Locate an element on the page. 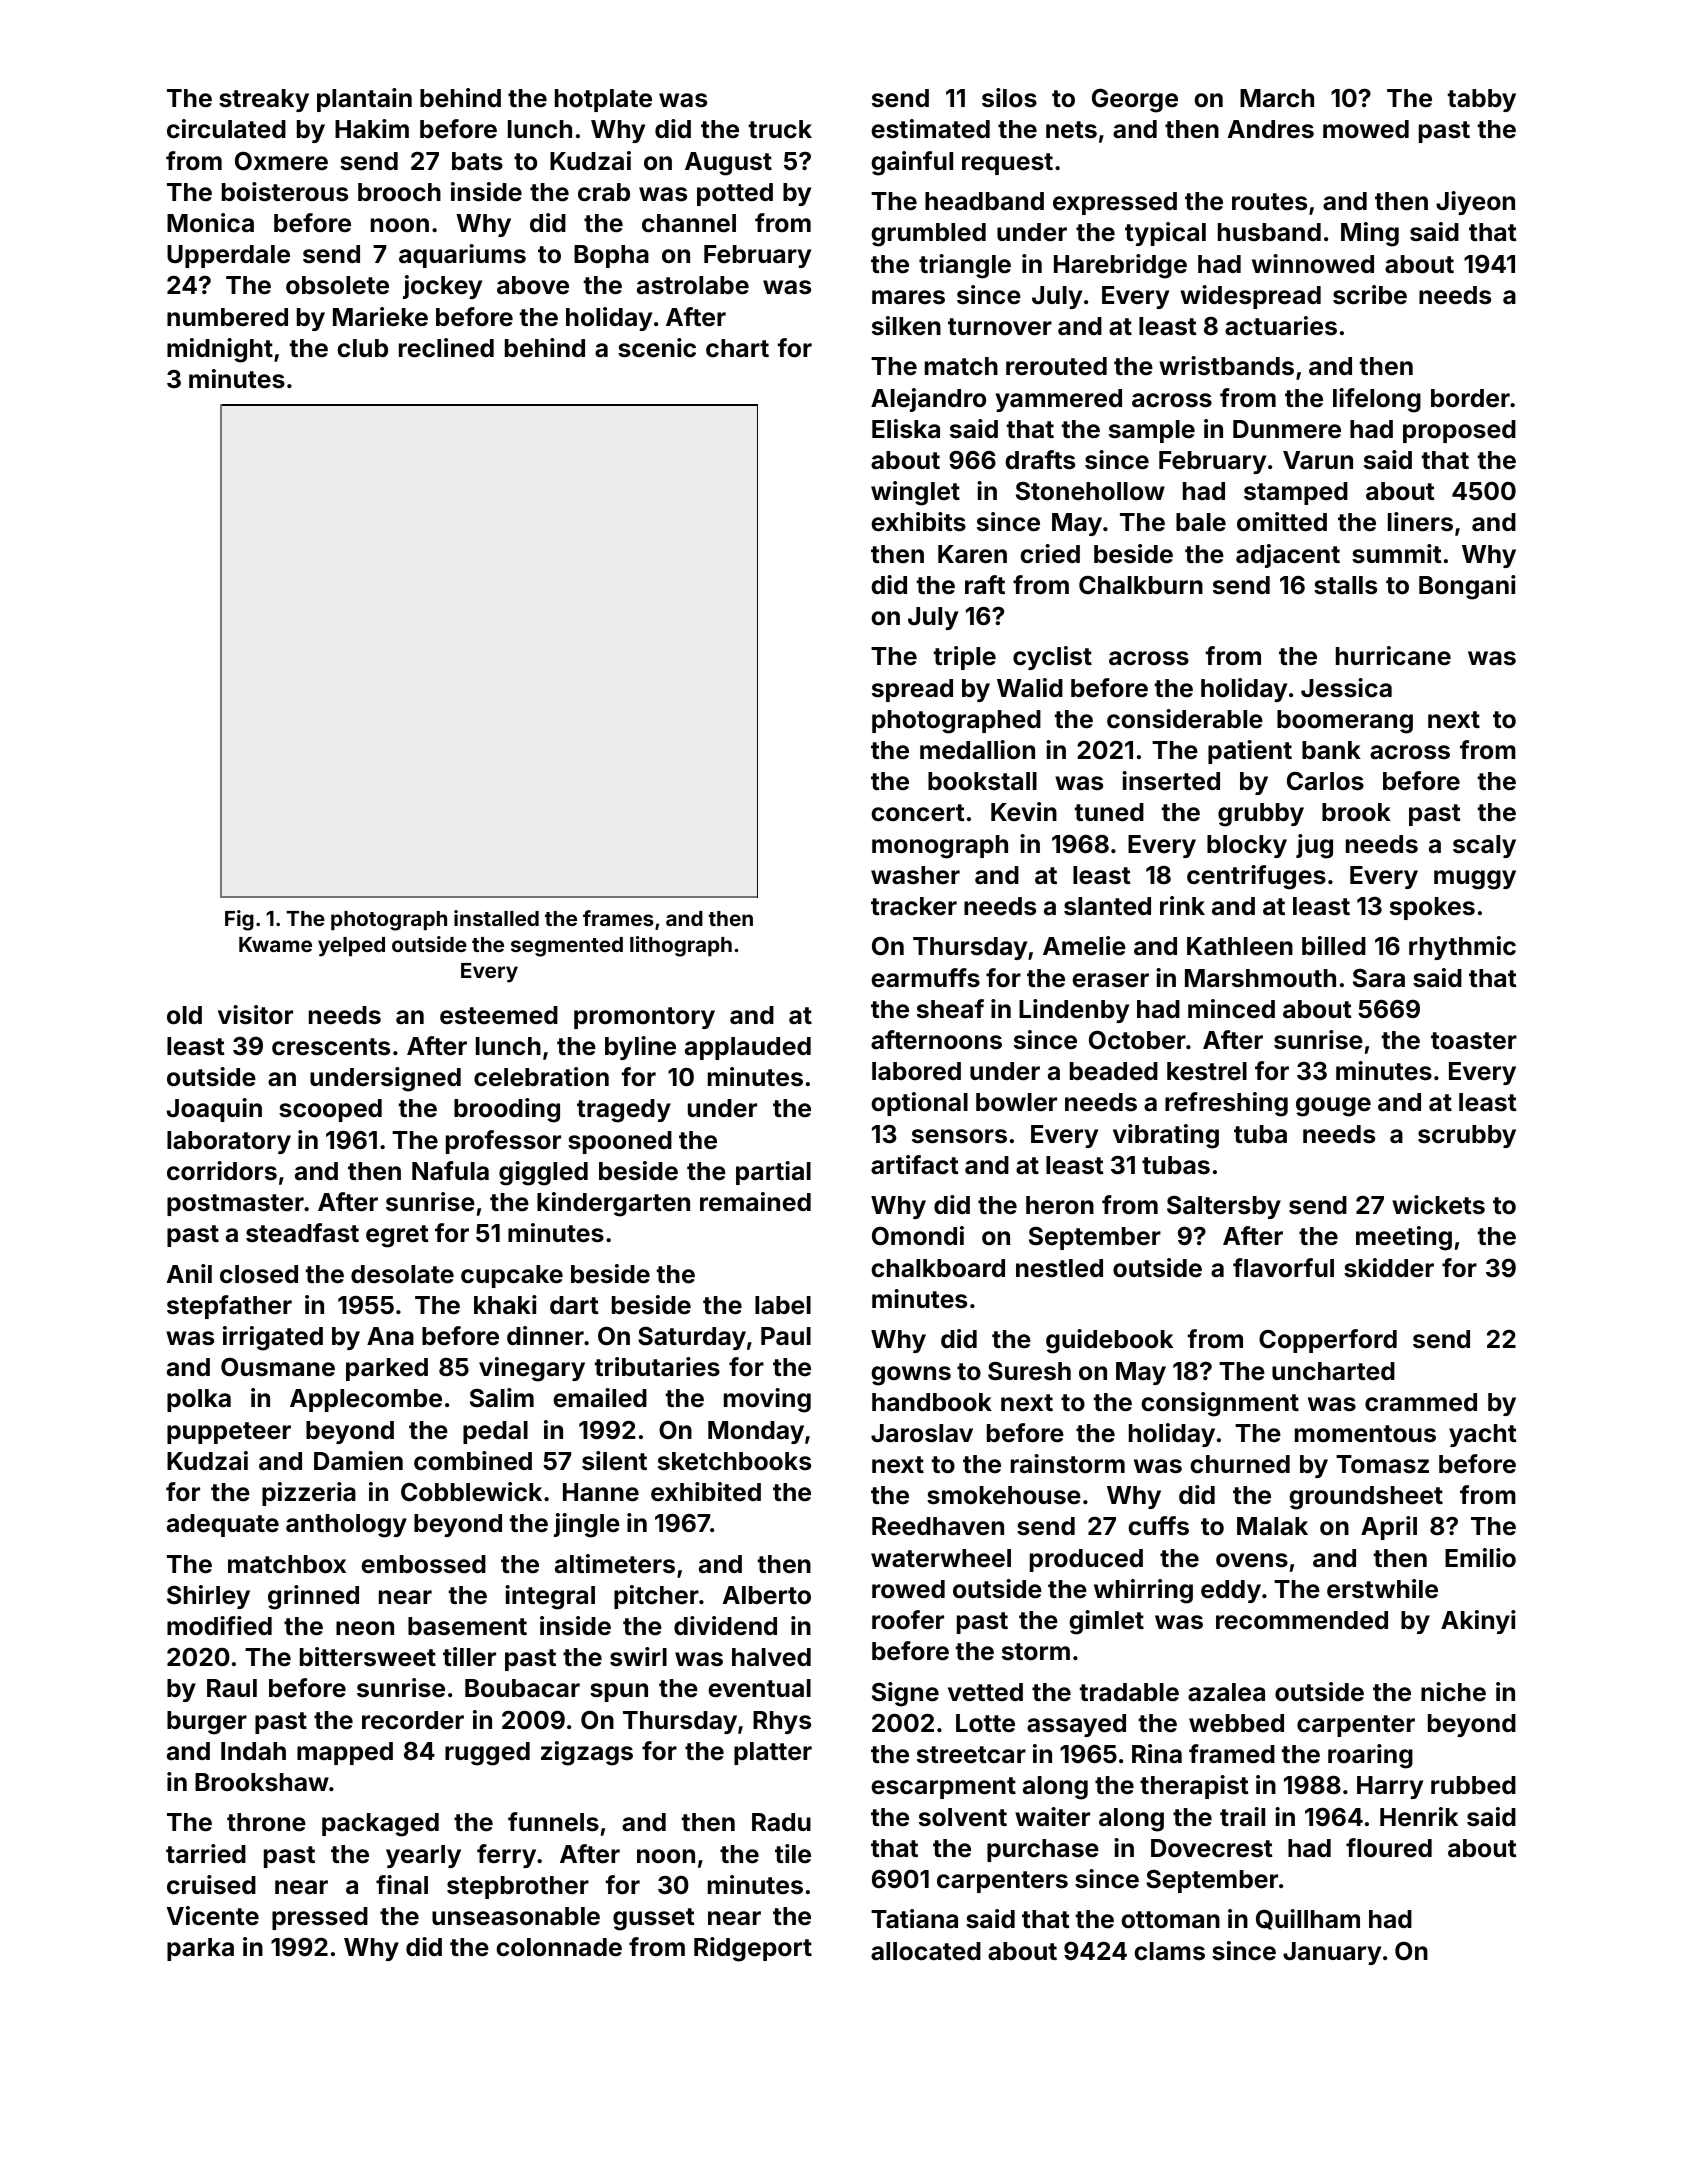 This page has width=1683, height=2178. midnight is located at coordinates (220, 350).
